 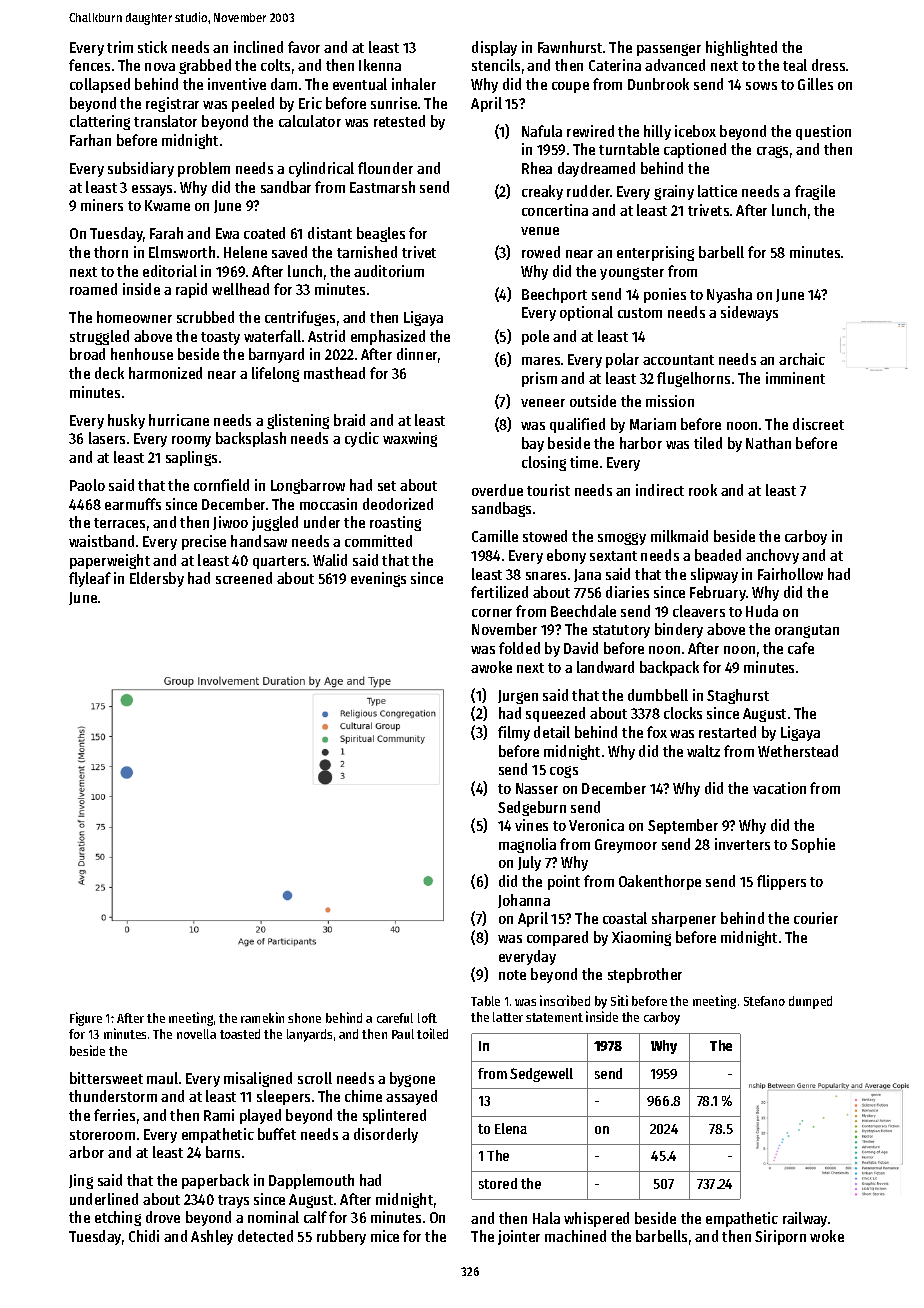 I want to click on shone, so click(x=304, y=1018).
